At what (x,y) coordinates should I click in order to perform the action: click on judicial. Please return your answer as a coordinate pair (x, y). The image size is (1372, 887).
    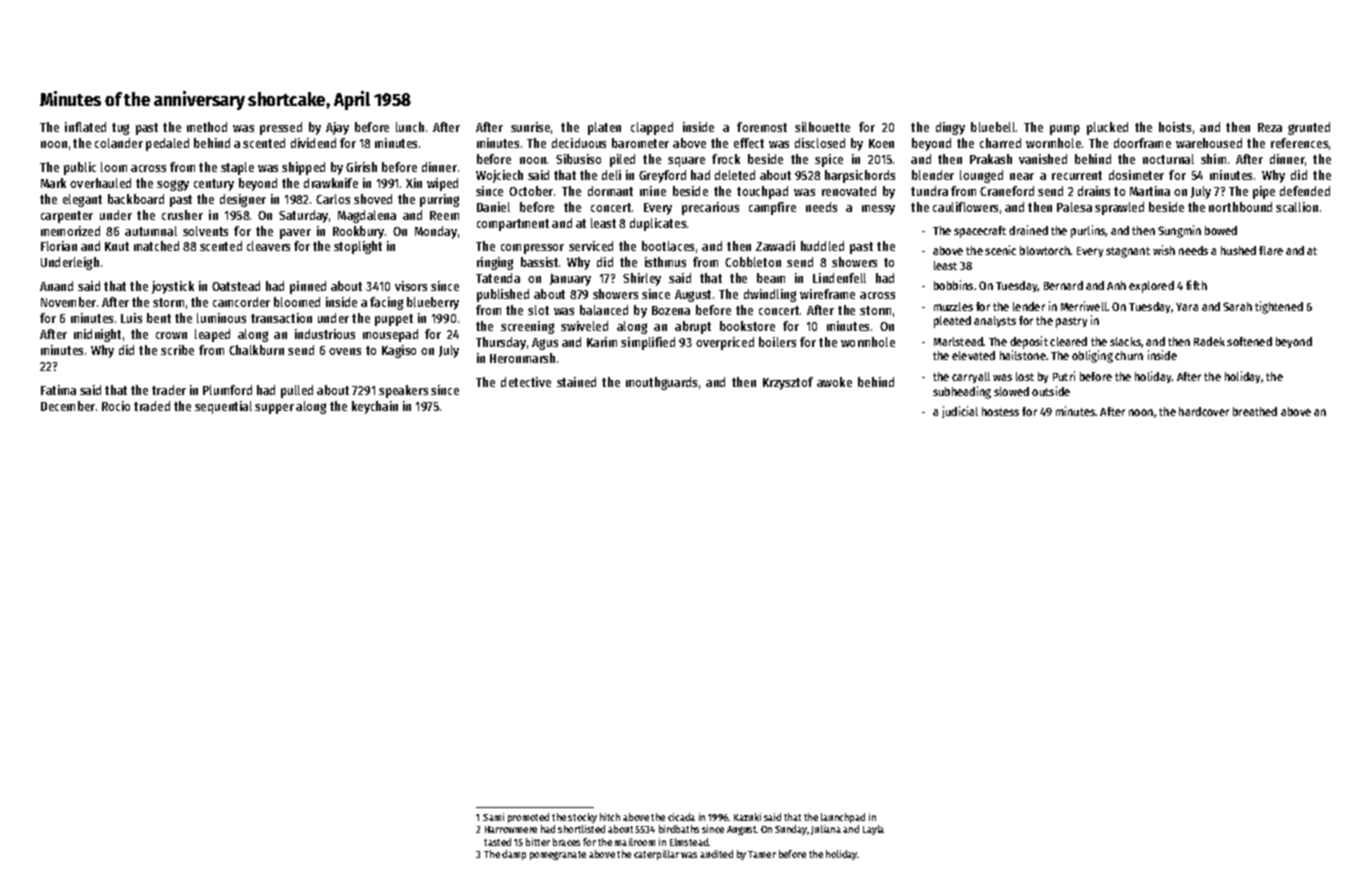
    Looking at the image, I should click on (960, 412).
